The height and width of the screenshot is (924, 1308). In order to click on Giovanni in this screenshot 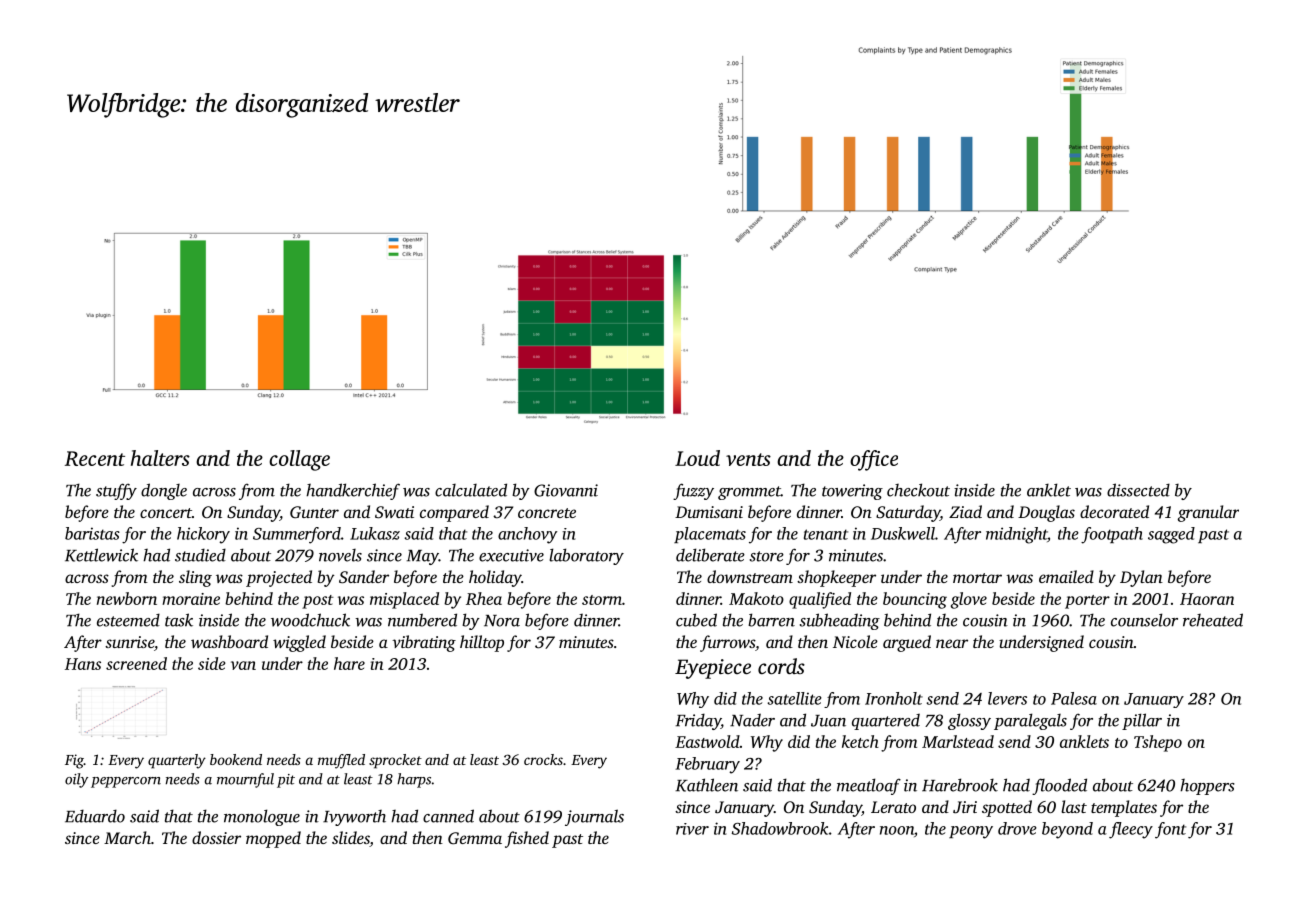, I will do `click(566, 490)`.
